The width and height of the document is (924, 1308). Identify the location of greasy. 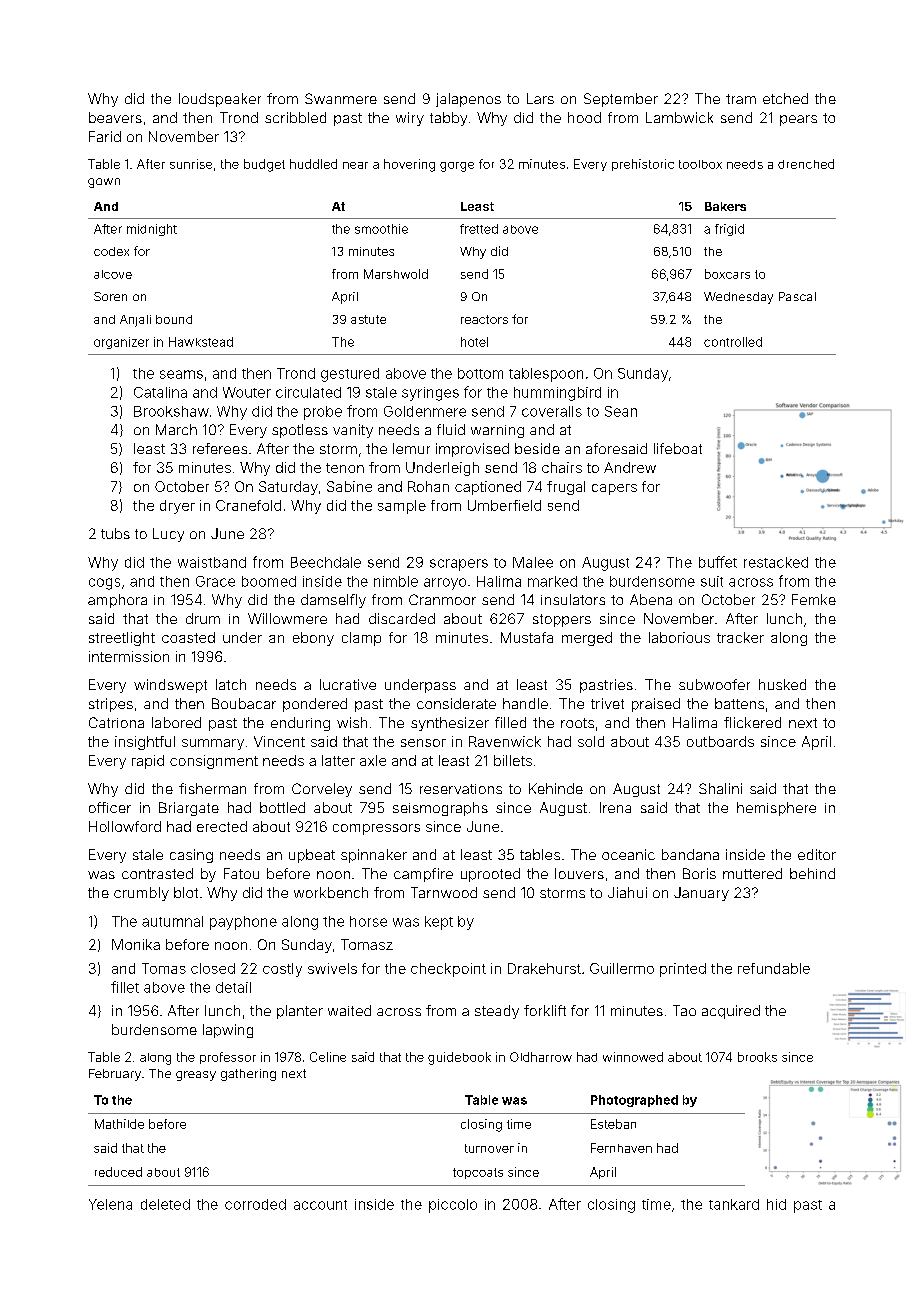
(196, 1076).
